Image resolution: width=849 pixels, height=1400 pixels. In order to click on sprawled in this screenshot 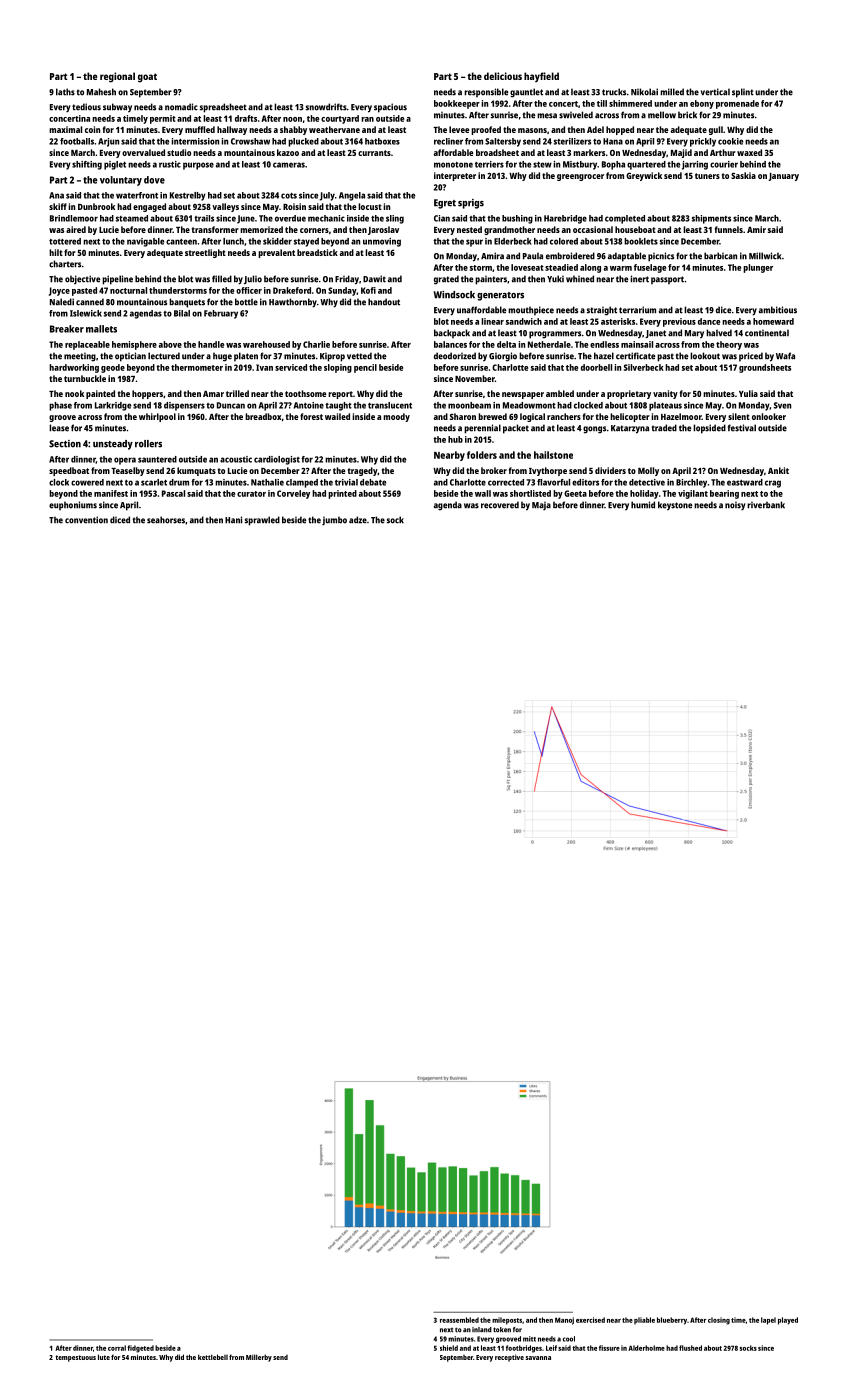, I will do `click(262, 521)`.
